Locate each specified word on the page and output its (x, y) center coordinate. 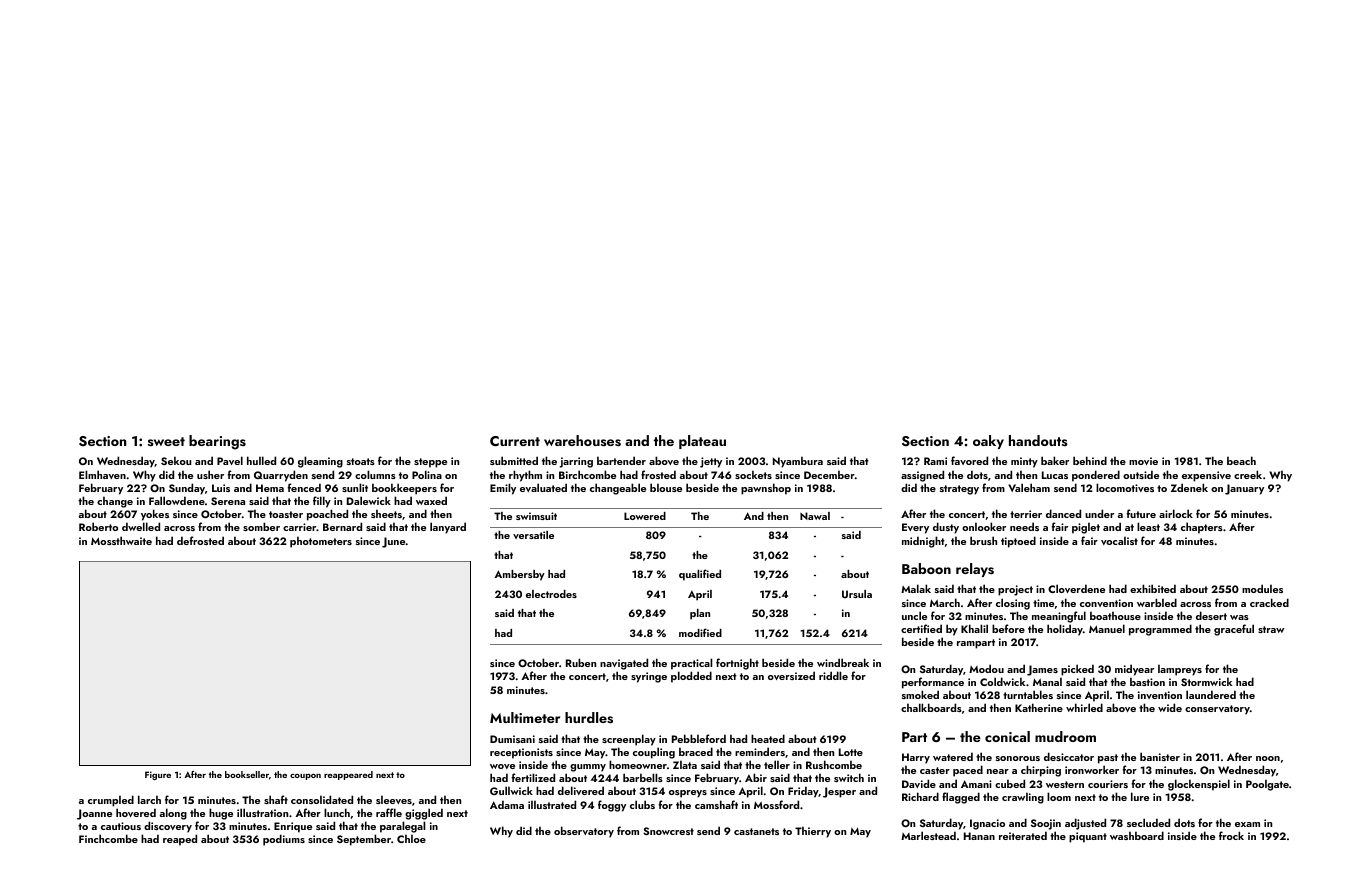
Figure (158, 775)
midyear (1134, 670)
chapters (1202, 528)
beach (1241, 460)
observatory (584, 832)
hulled (261, 460)
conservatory (1217, 710)
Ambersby (519, 575)
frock (1231, 835)
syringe (649, 677)
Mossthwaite (121, 540)
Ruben (581, 662)
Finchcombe (108, 838)
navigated (624, 665)
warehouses (582, 441)
